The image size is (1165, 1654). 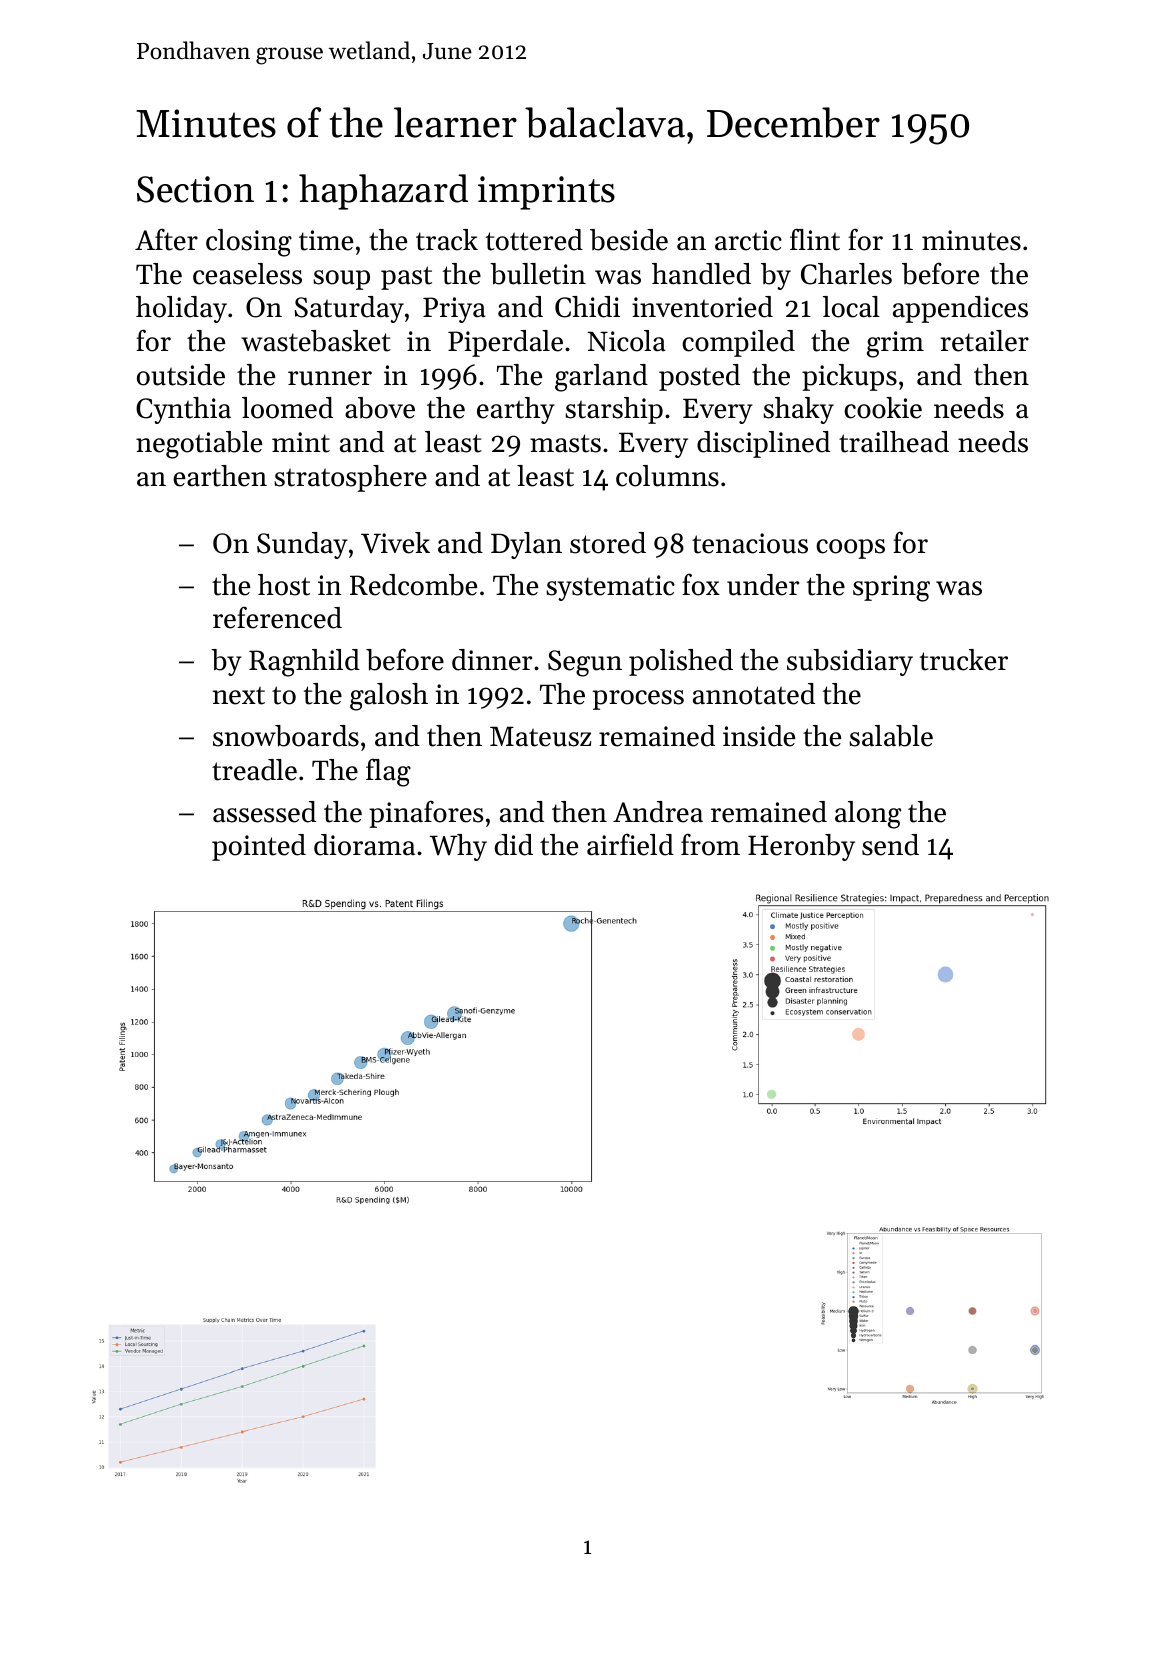 I want to click on flint, so click(x=815, y=239).
